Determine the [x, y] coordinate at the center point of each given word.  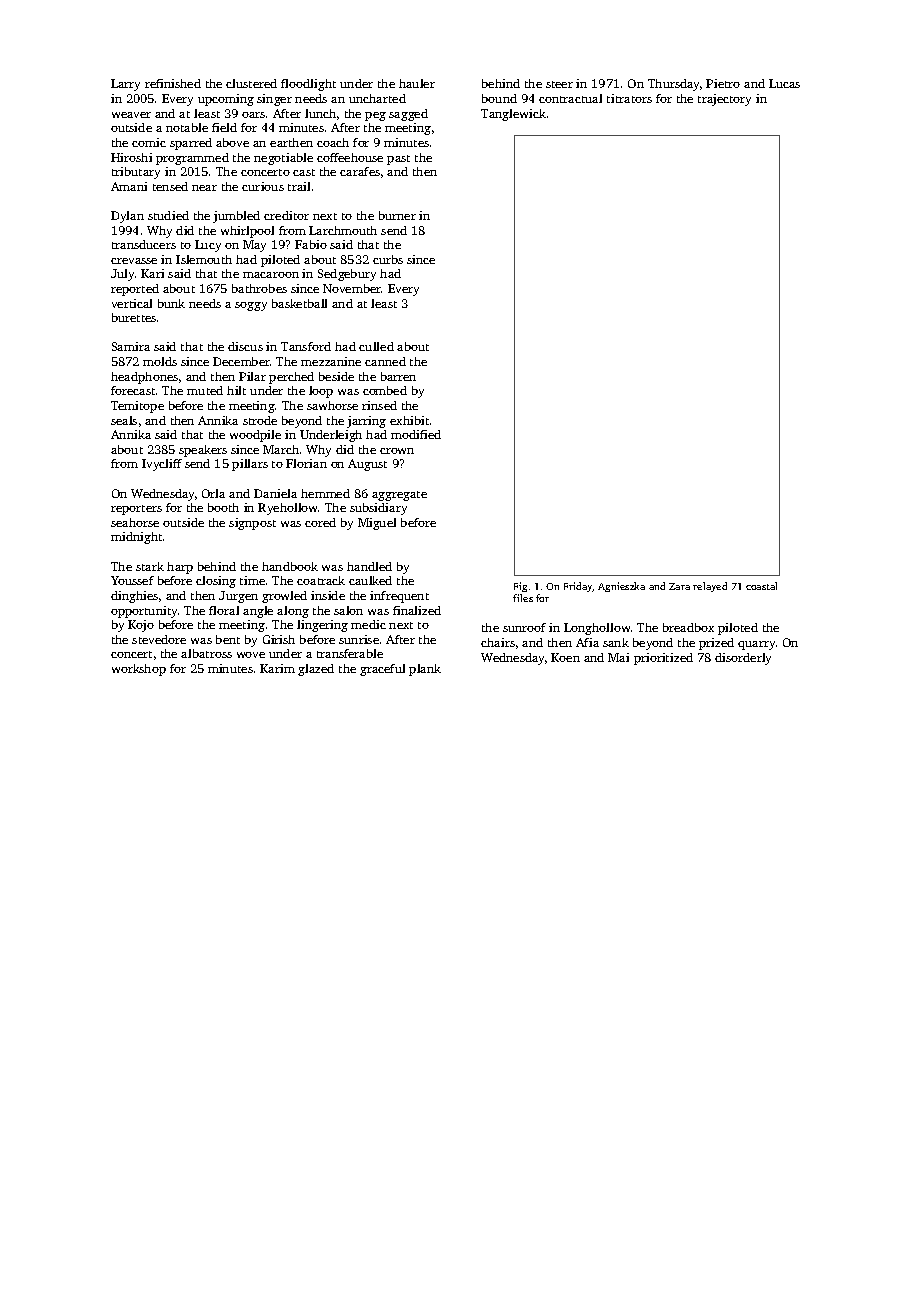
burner [397, 215]
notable [187, 127]
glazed [316, 670]
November [352, 288]
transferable [350, 653]
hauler [417, 83]
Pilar [252, 376]
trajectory [724, 100]
